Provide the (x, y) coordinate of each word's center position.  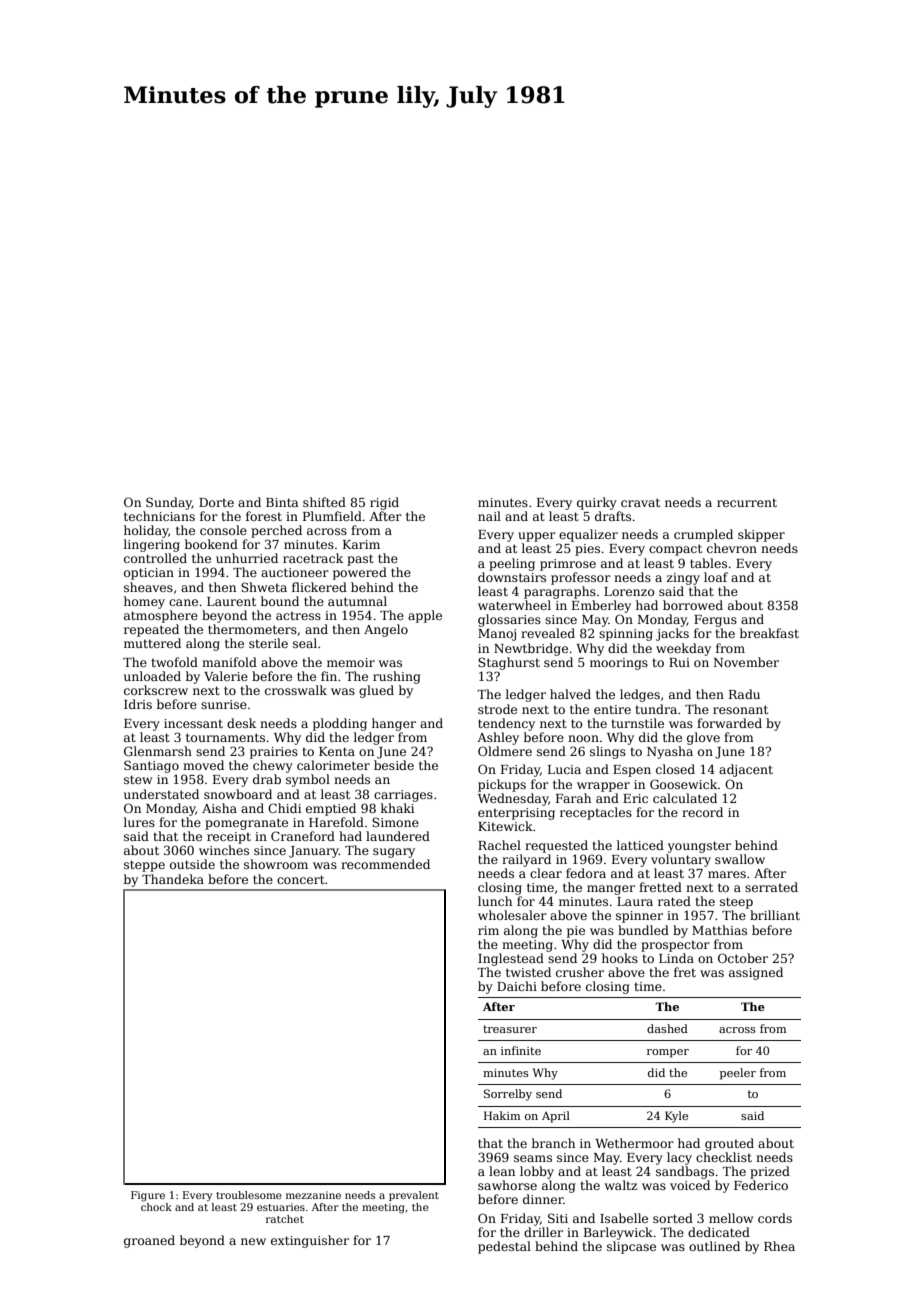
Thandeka (173, 879)
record (702, 812)
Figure (148, 1196)
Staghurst (509, 663)
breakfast (769, 633)
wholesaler (512, 915)
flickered (319, 587)
